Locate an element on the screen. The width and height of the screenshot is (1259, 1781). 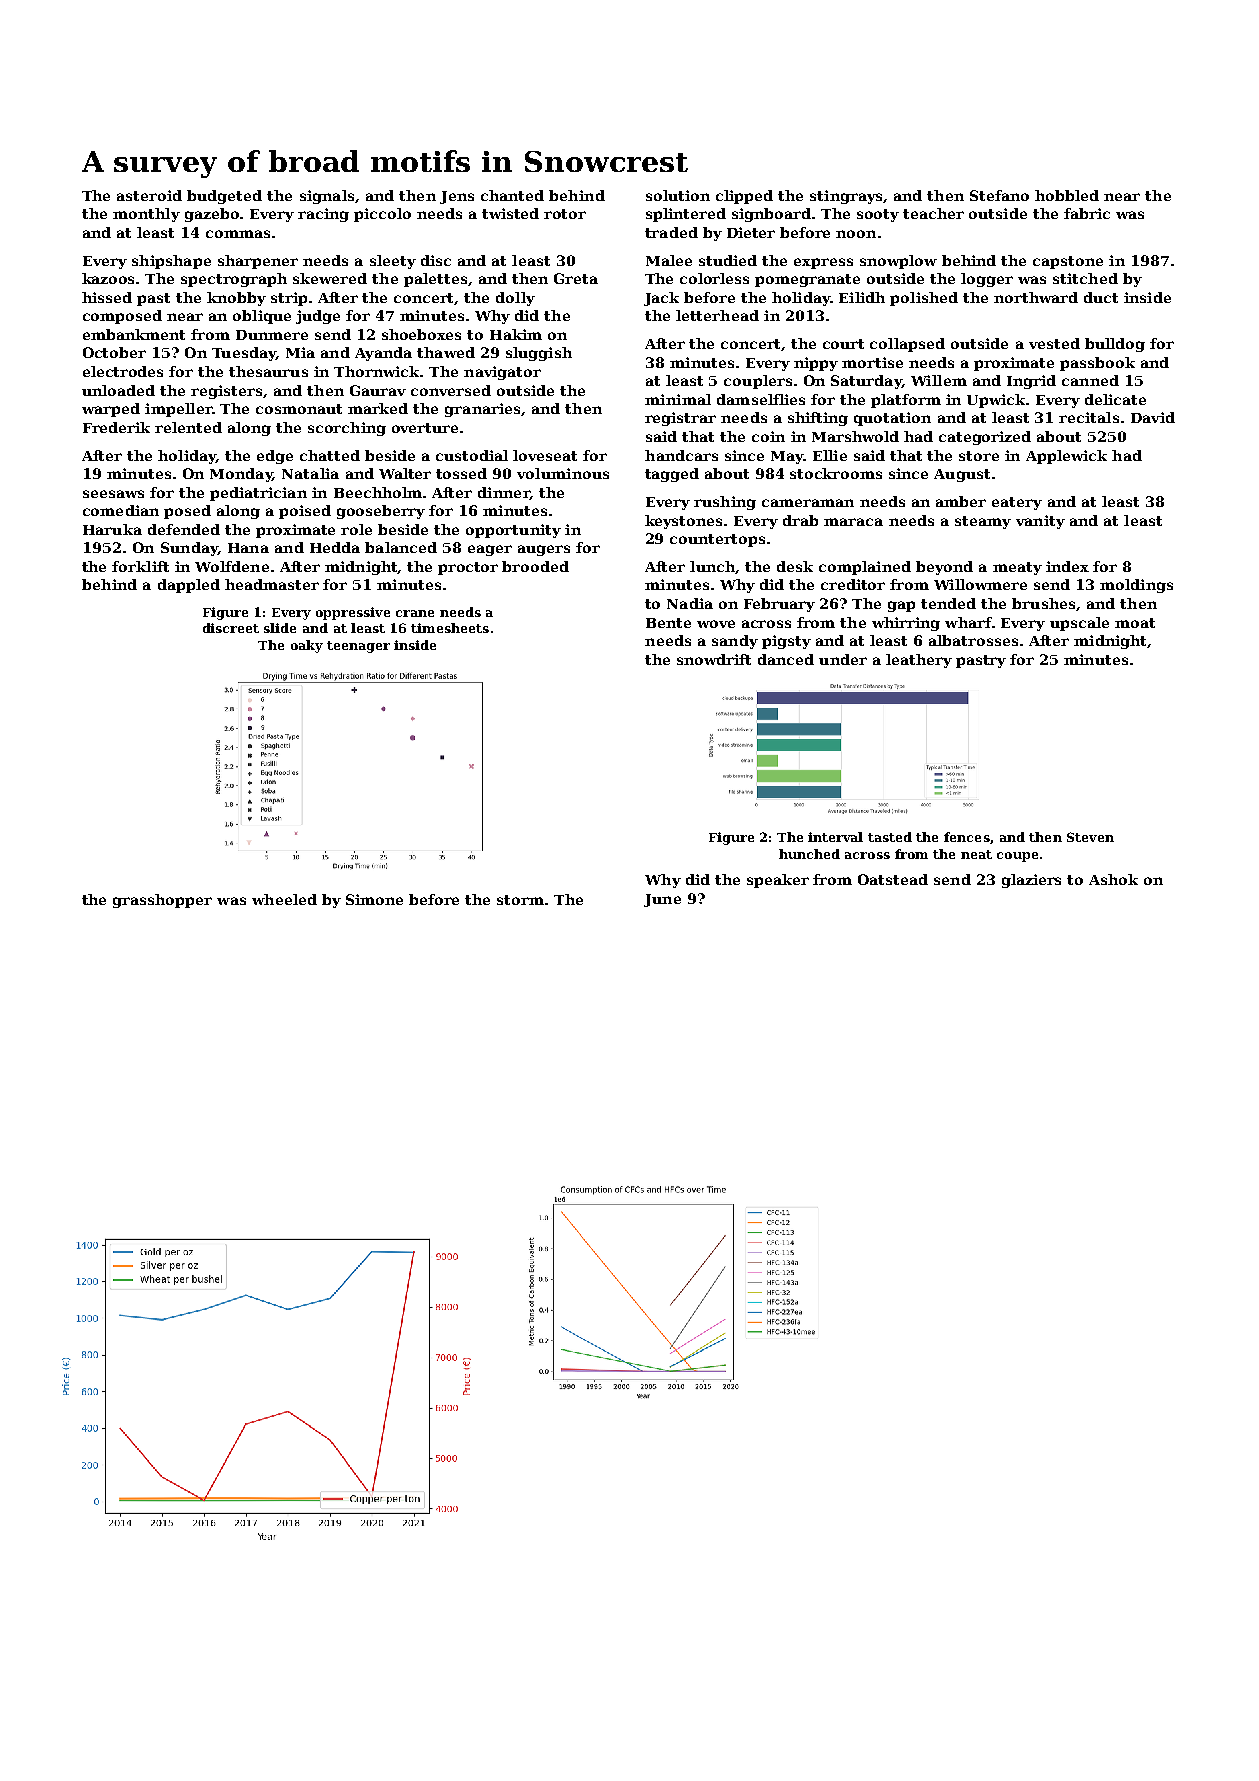
grasshopper is located at coordinates (162, 901).
